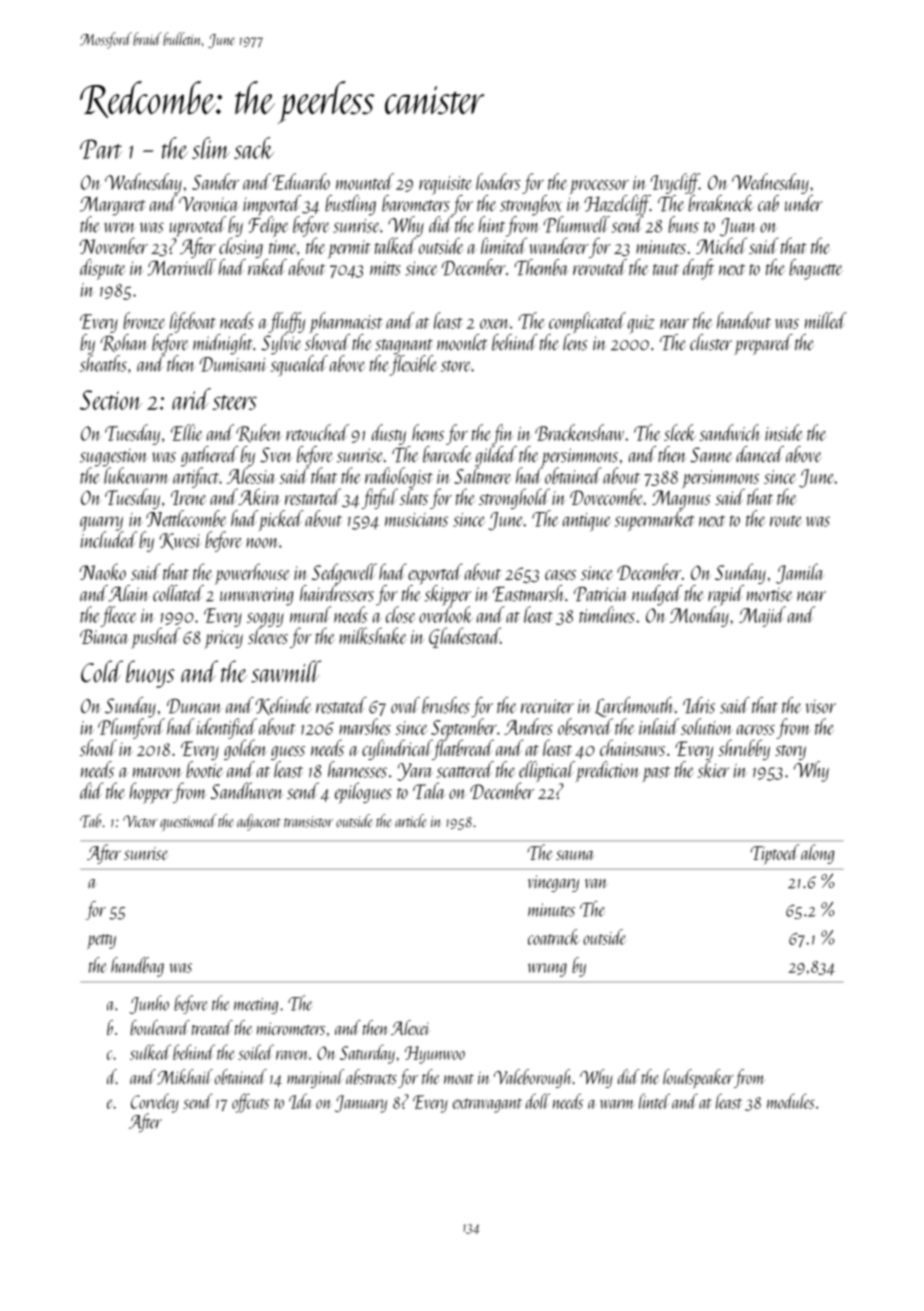  I want to click on included, so click(109, 539).
